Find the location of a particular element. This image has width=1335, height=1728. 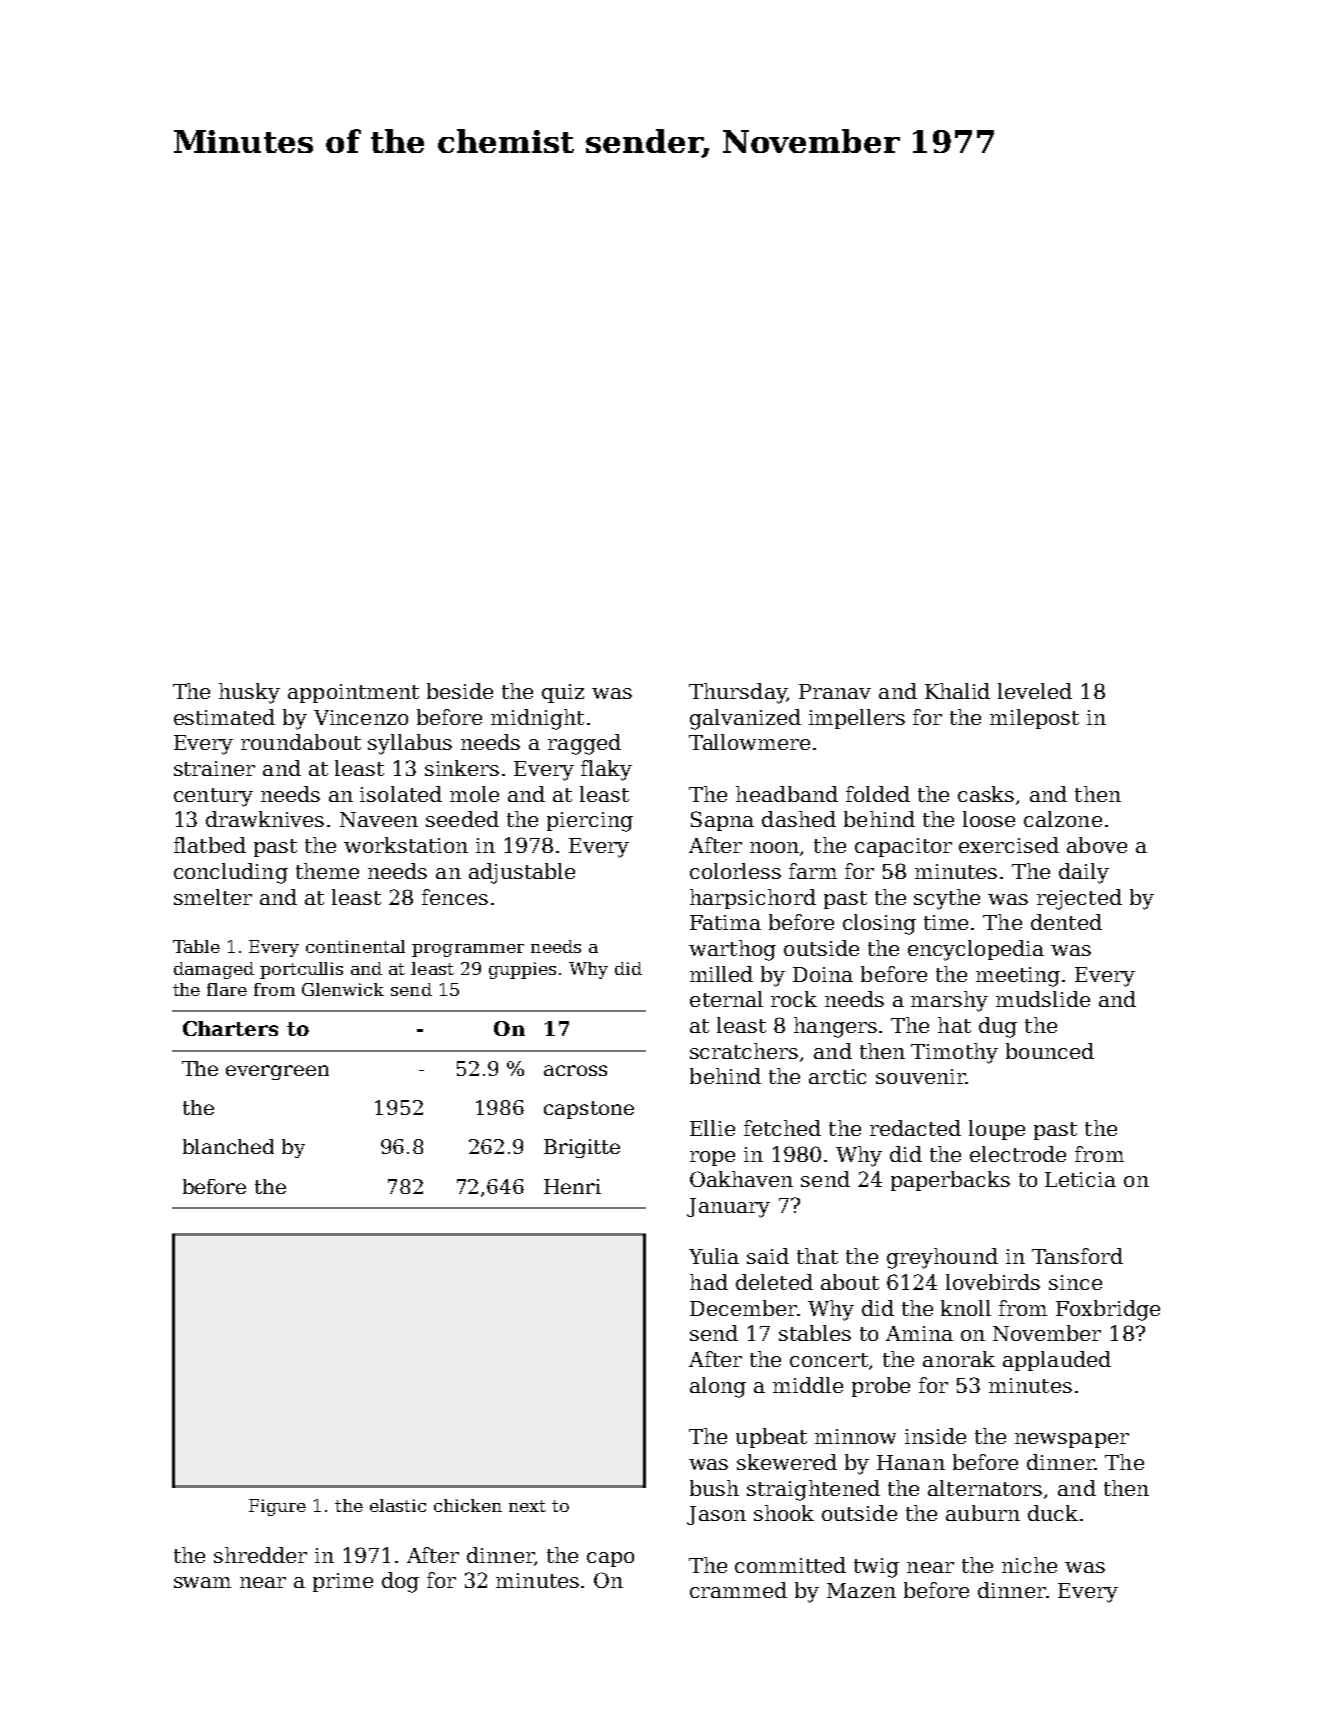

upbeat is located at coordinates (771, 1438).
